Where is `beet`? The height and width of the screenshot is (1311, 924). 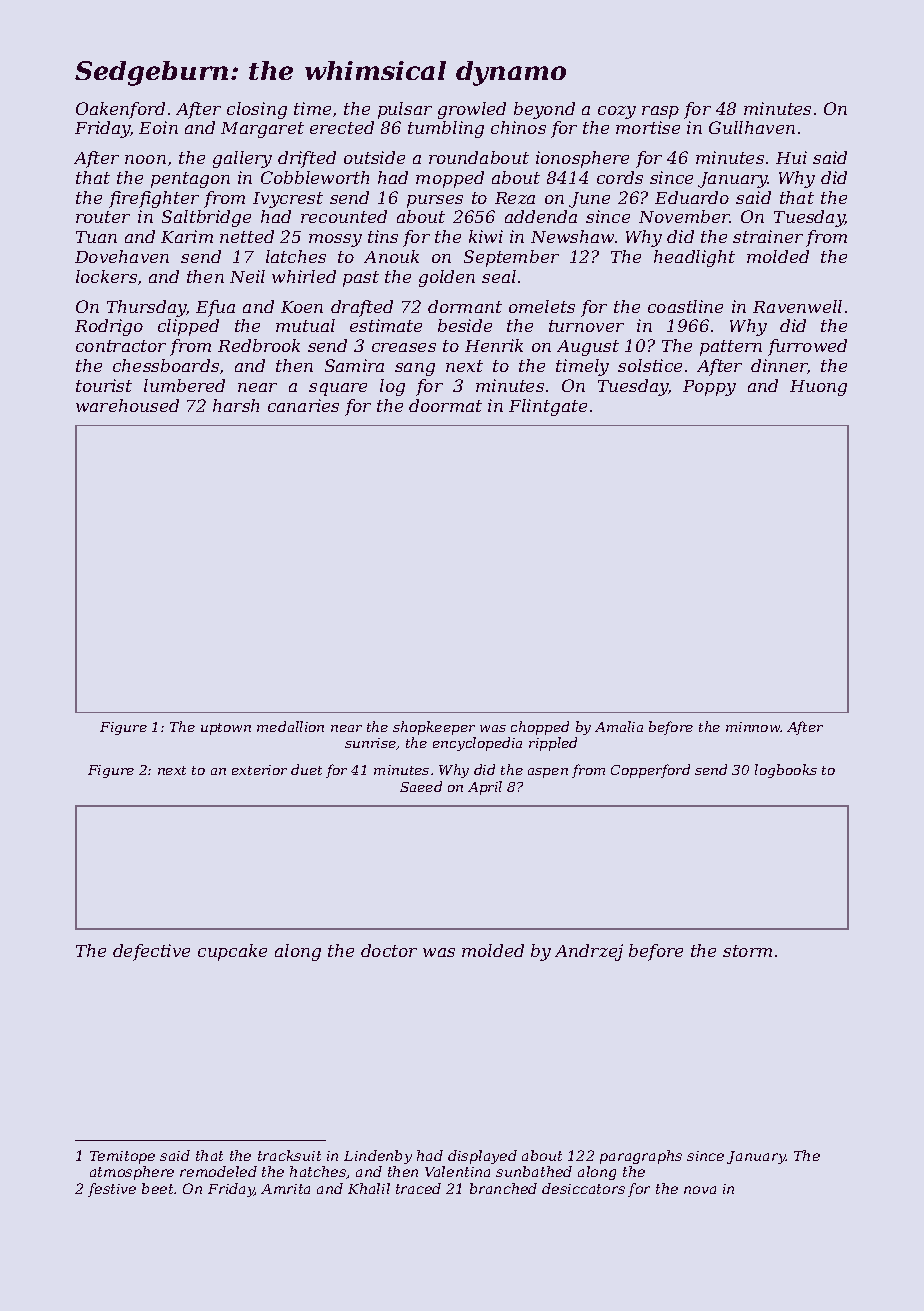
beet is located at coordinates (157, 1188).
